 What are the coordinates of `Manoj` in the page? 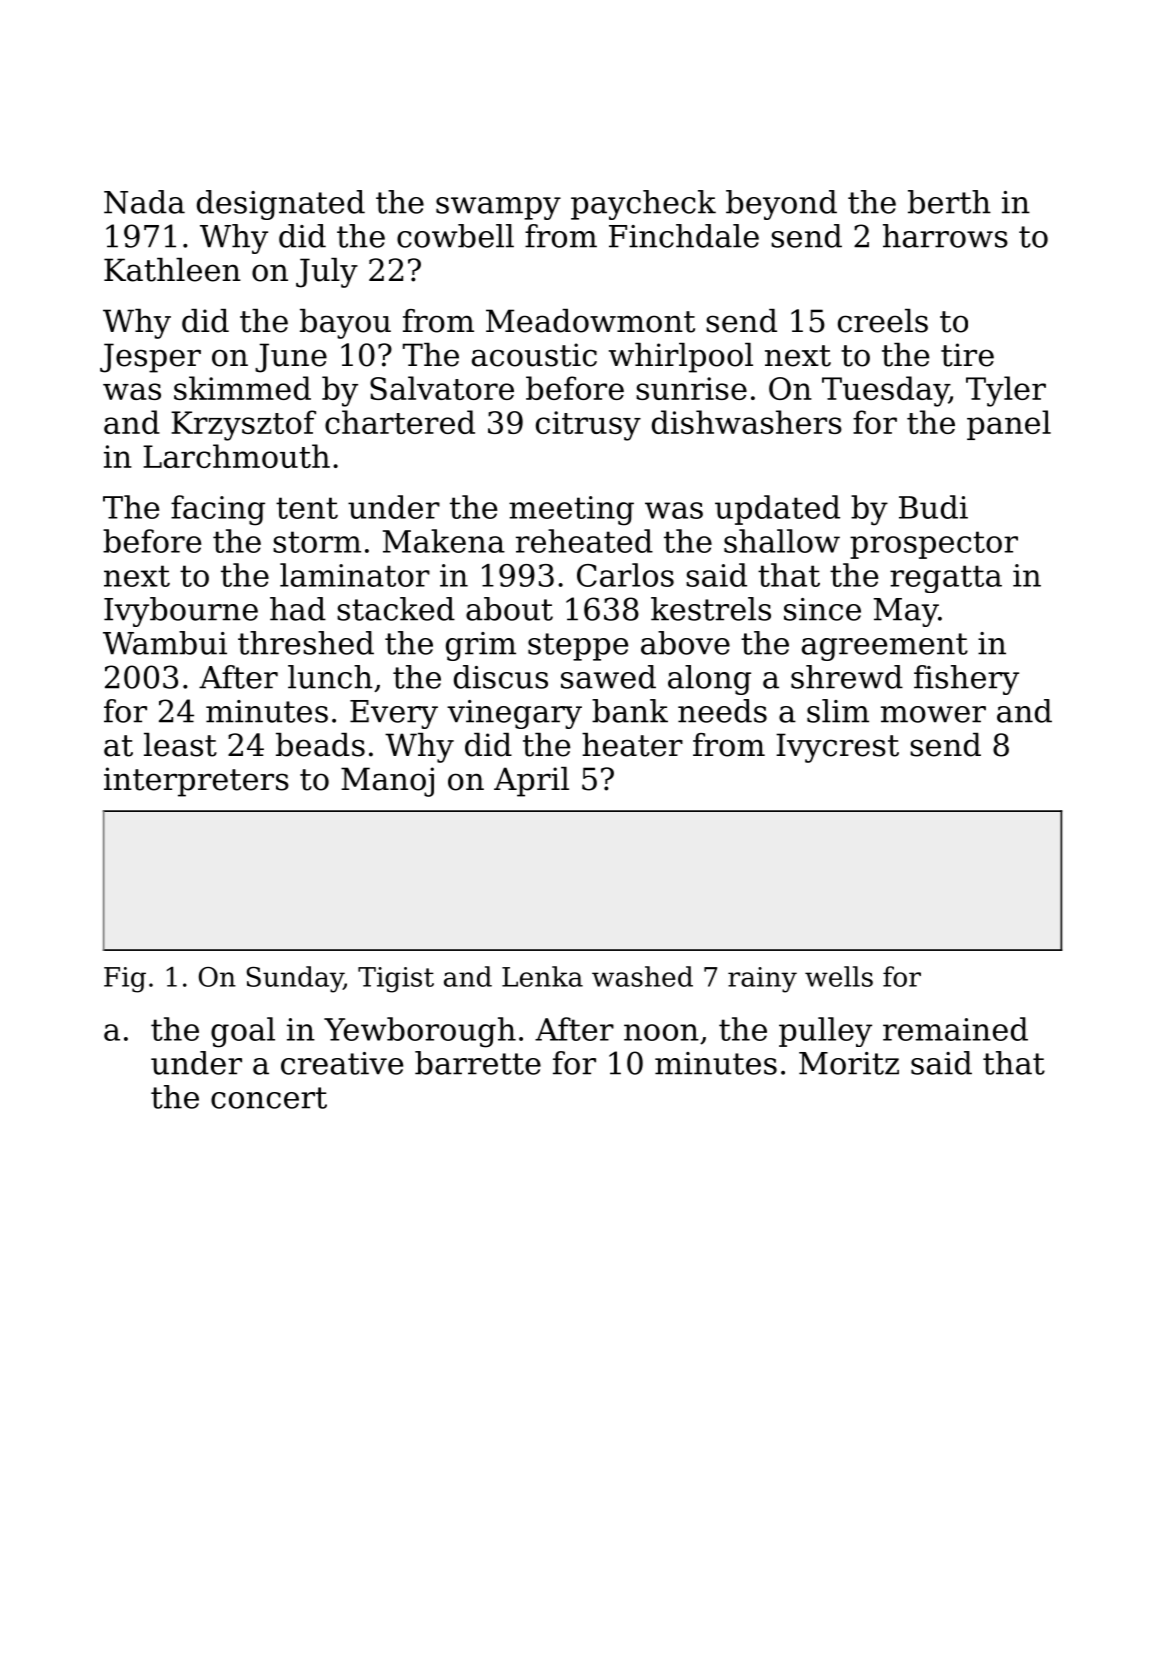 It's located at (387, 782).
